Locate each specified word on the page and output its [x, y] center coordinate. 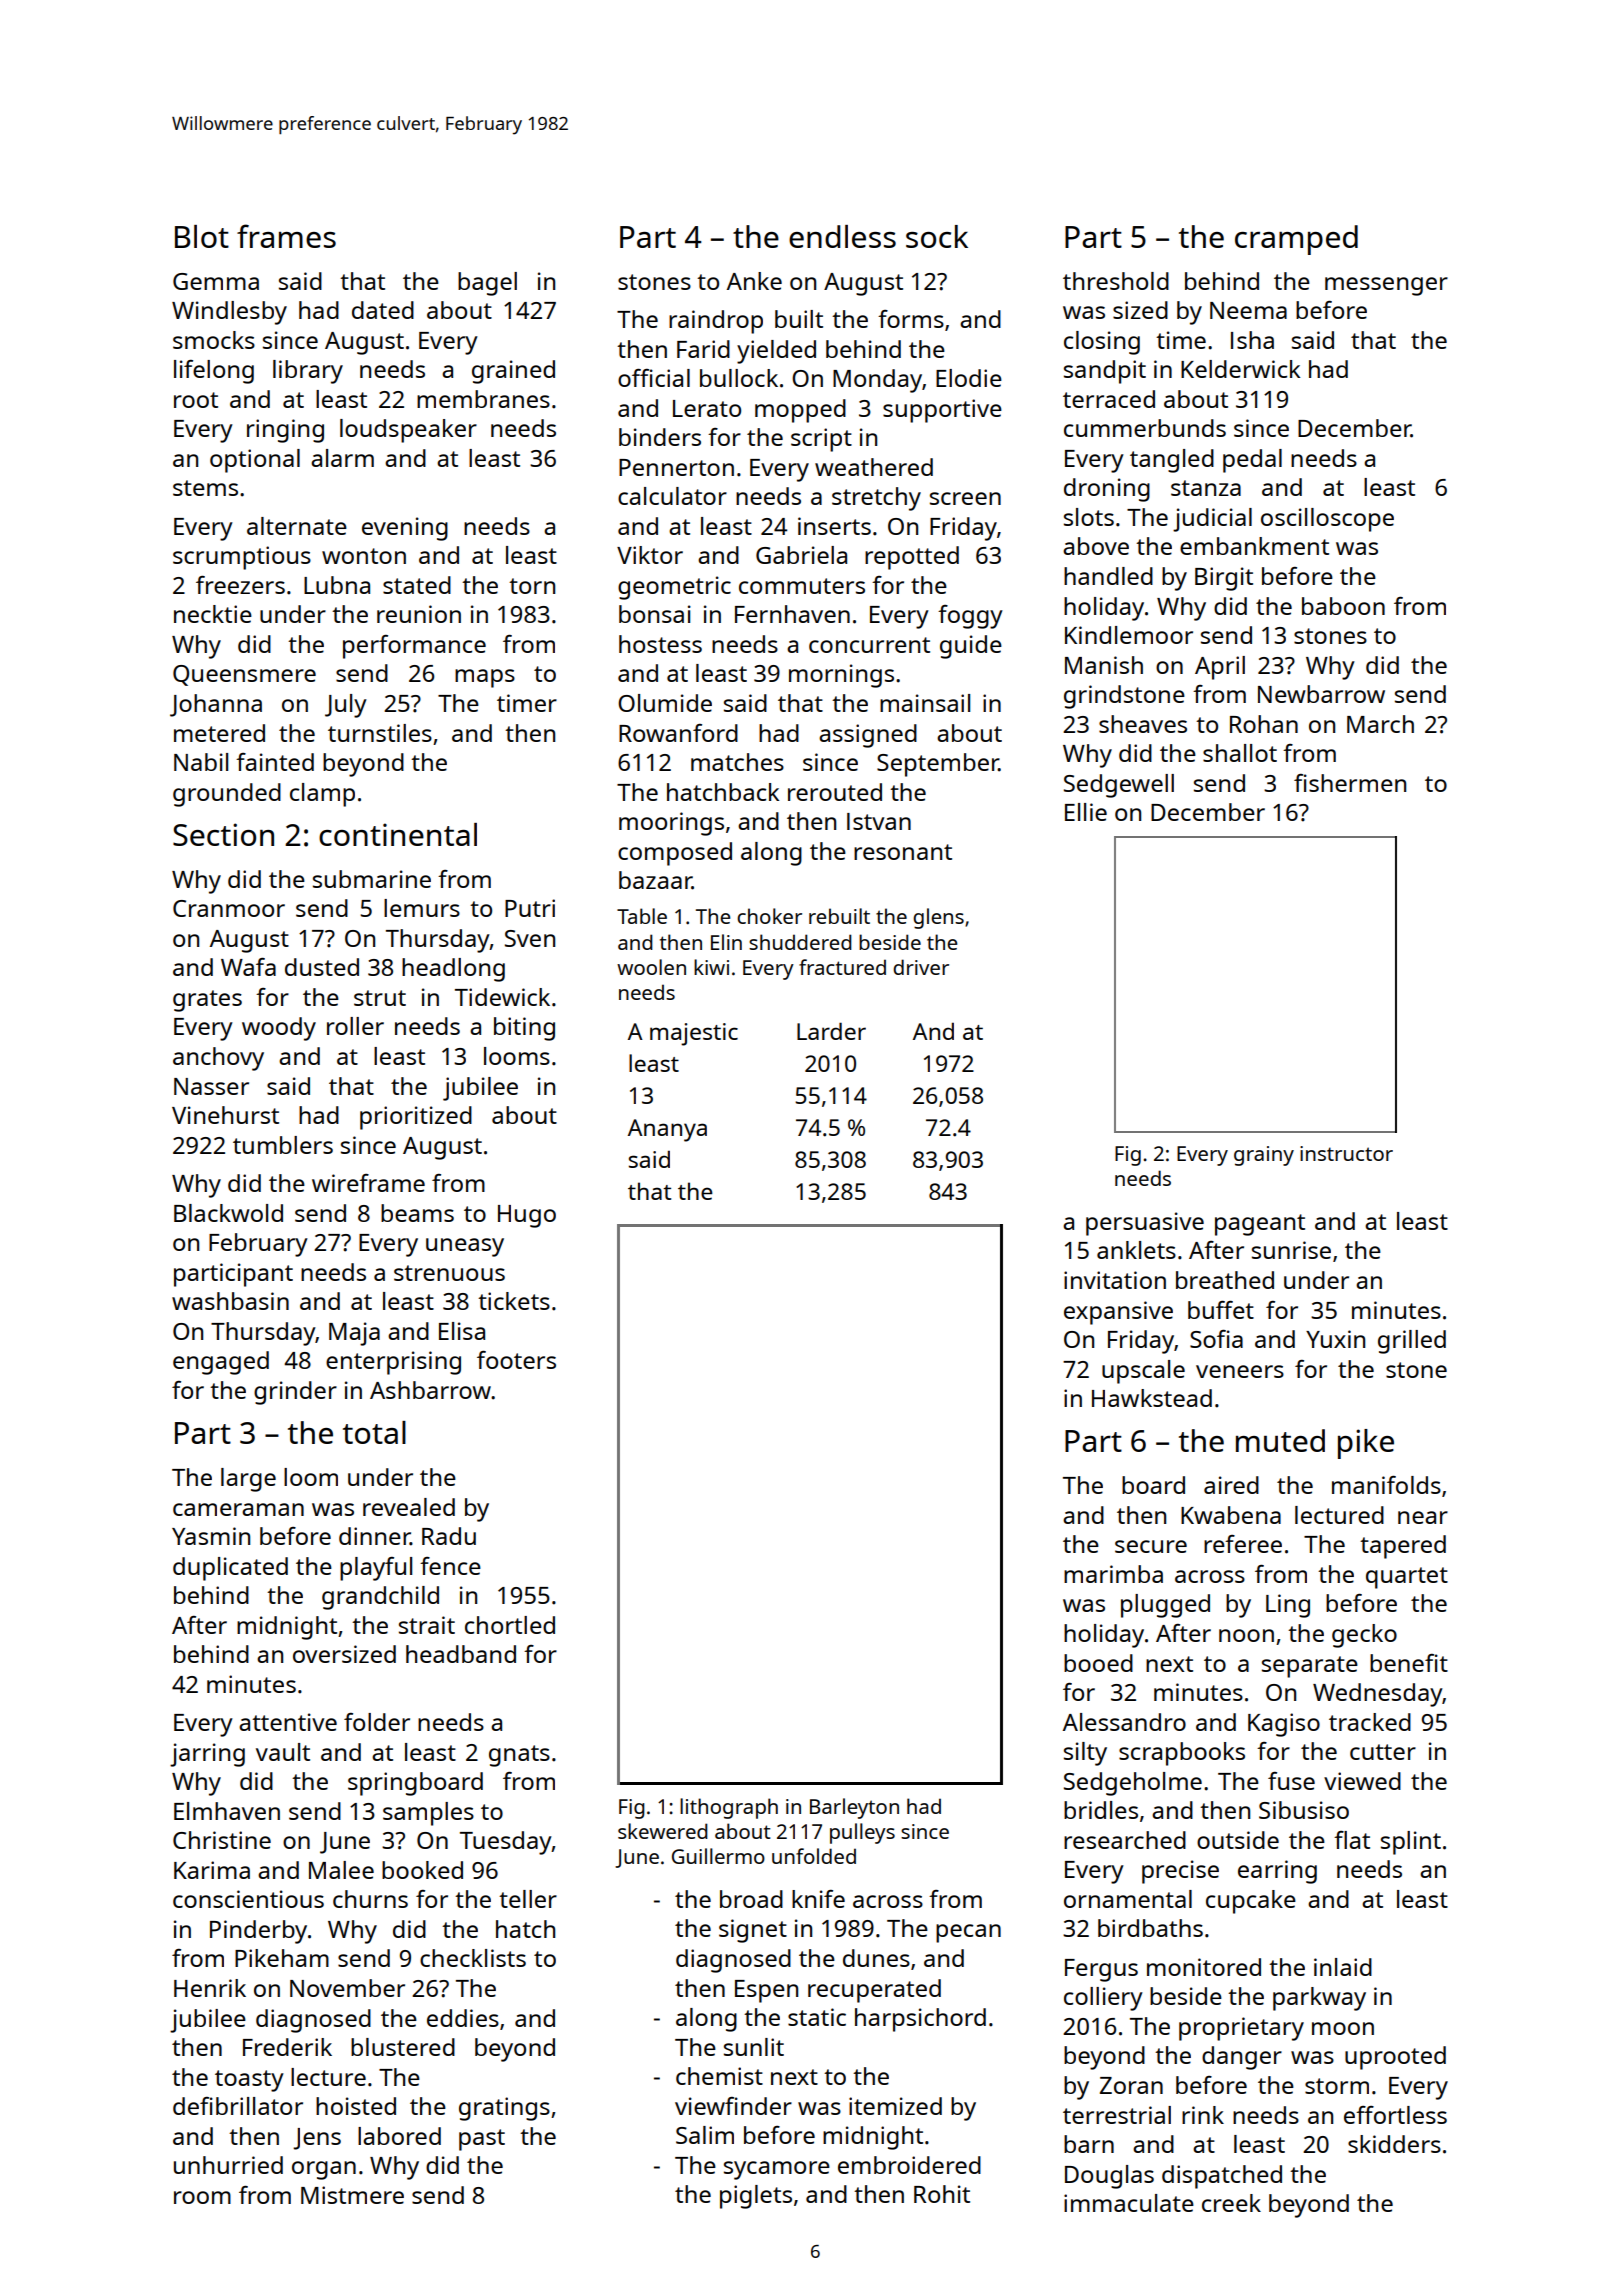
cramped [1296, 240]
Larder [831, 1031]
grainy [1264, 1156]
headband [461, 1654]
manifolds [1386, 1485]
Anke [754, 281]
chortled [510, 1625]
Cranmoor [229, 908]
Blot [202, 236]
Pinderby [258, 1932]
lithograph [729, 1808]
